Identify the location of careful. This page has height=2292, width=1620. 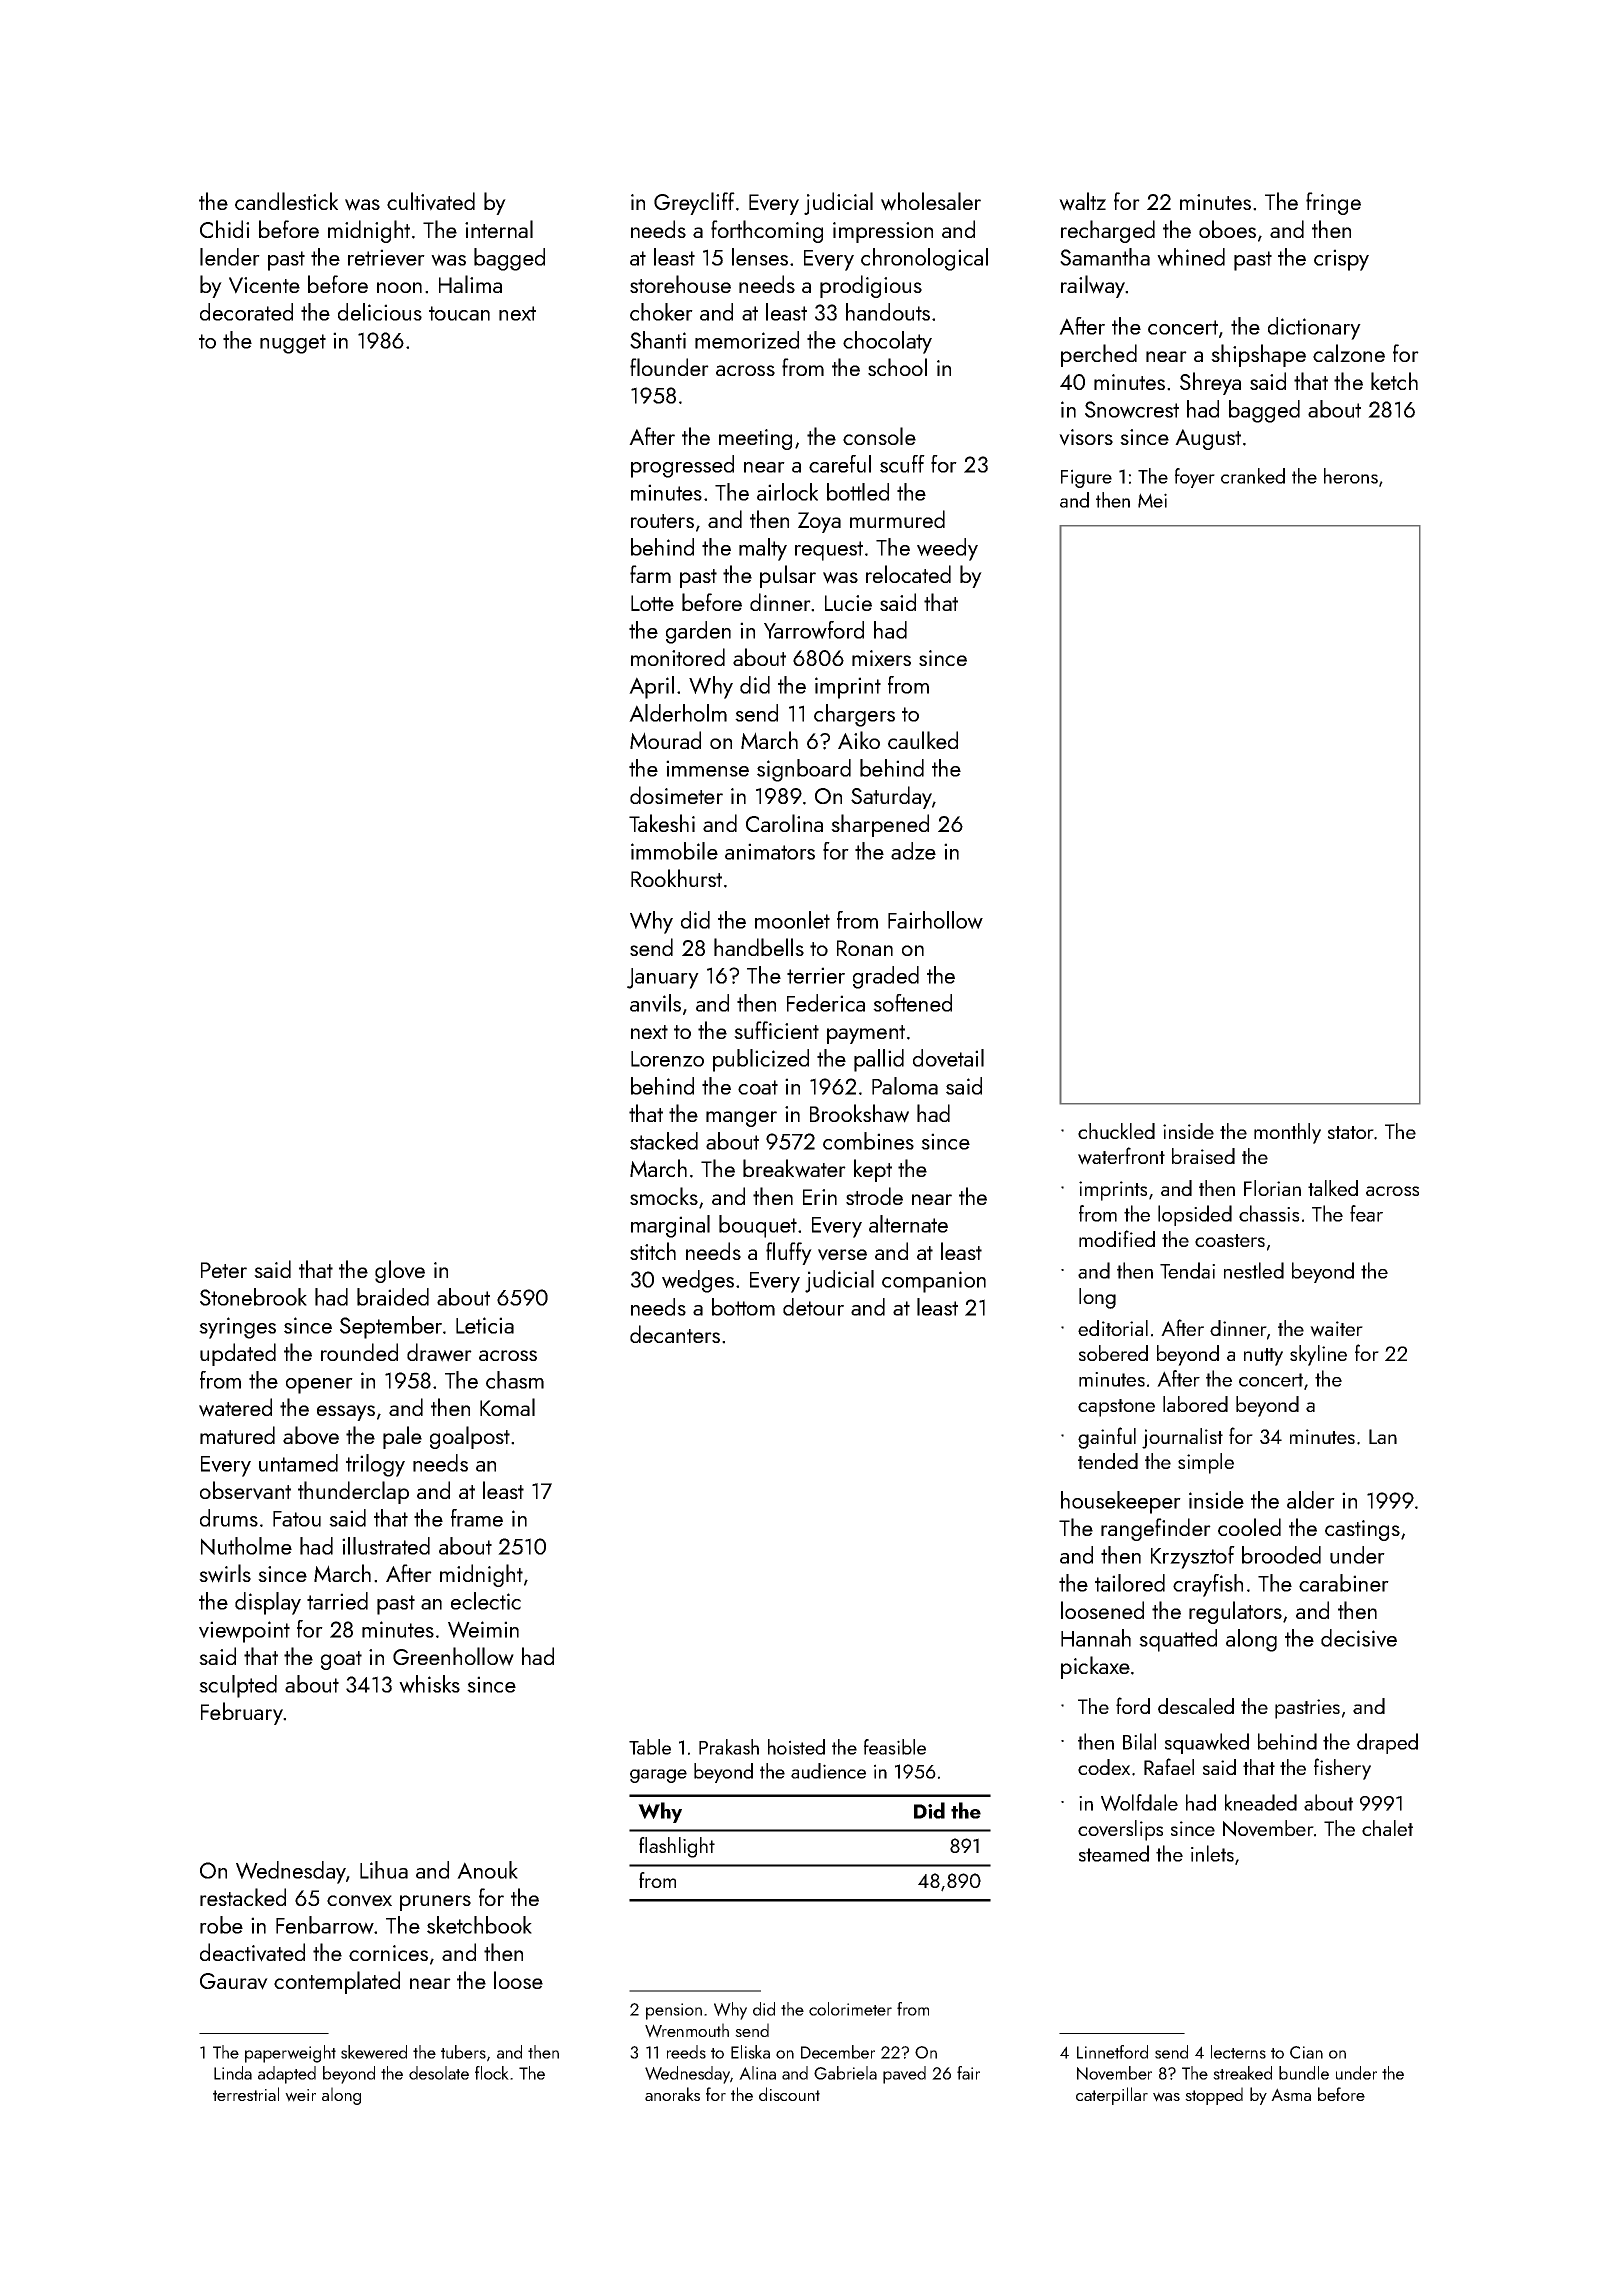
(840, 464).
